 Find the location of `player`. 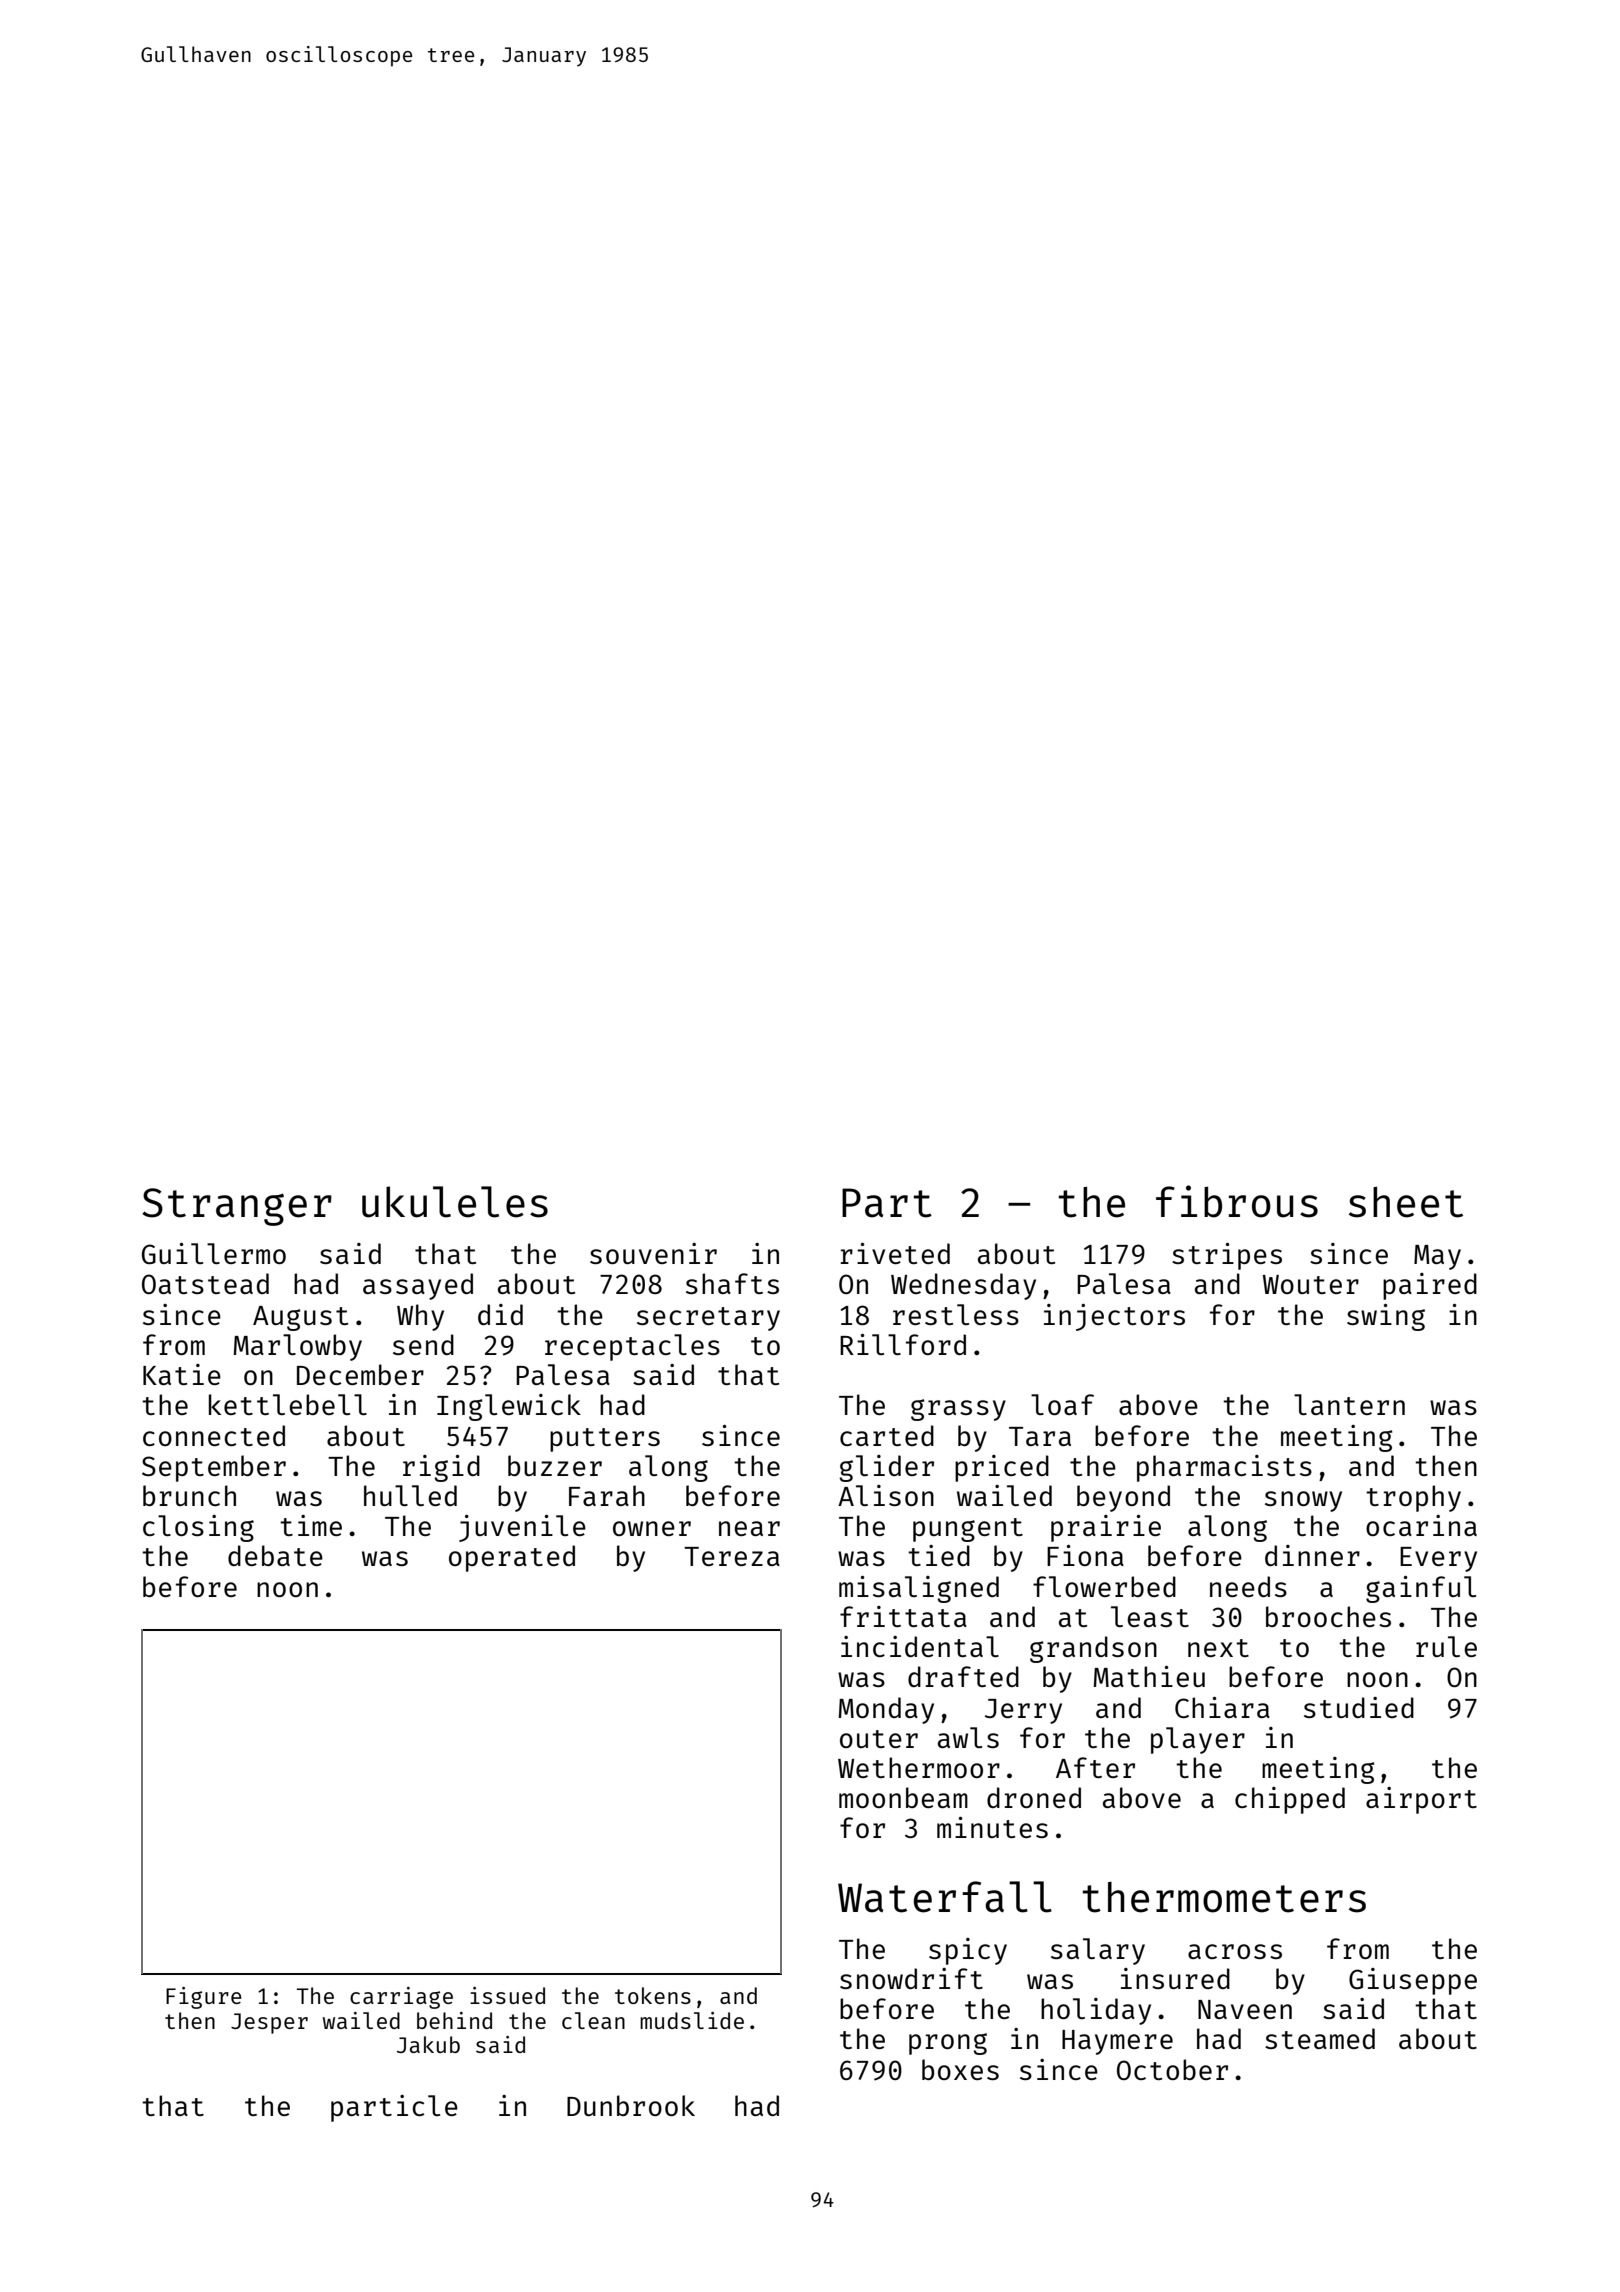

player is located at coordinates (1198, 1740).
